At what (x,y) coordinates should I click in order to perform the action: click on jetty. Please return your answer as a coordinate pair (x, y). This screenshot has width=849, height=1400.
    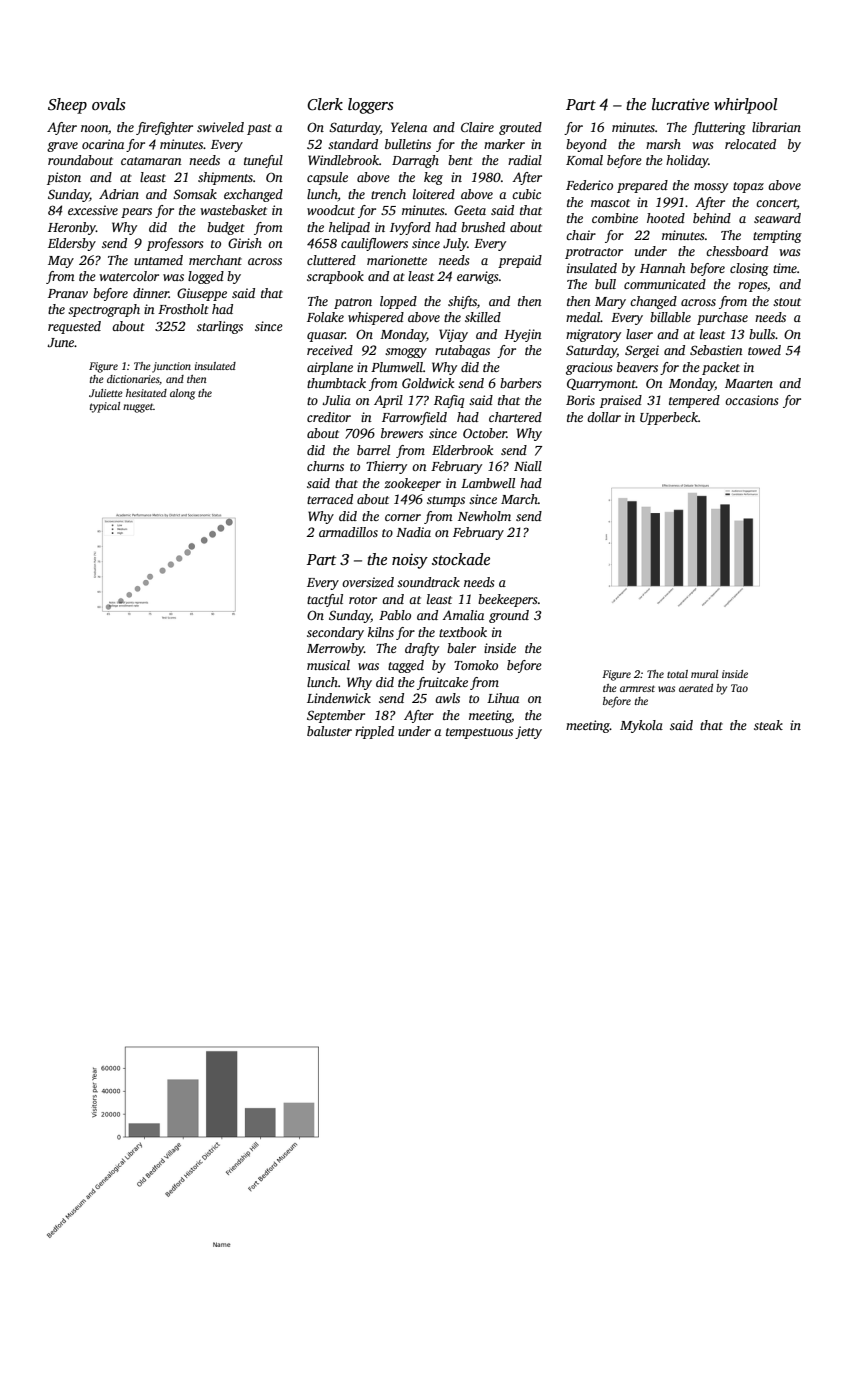
    Looking at the image, I should click on (528, 732).
